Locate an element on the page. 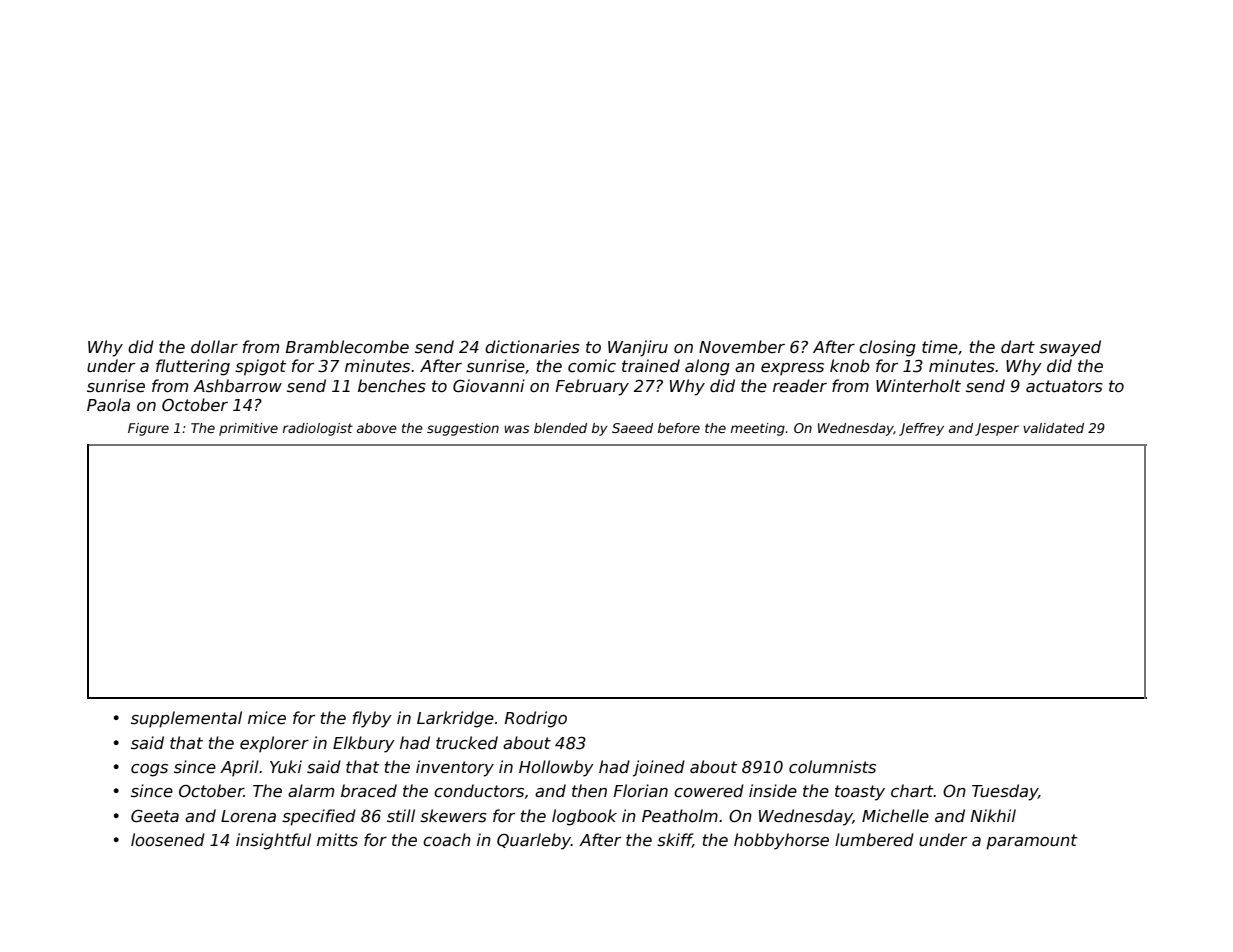 This document has height=952, width=1233. validated is located at coordinates (1053, 428).
